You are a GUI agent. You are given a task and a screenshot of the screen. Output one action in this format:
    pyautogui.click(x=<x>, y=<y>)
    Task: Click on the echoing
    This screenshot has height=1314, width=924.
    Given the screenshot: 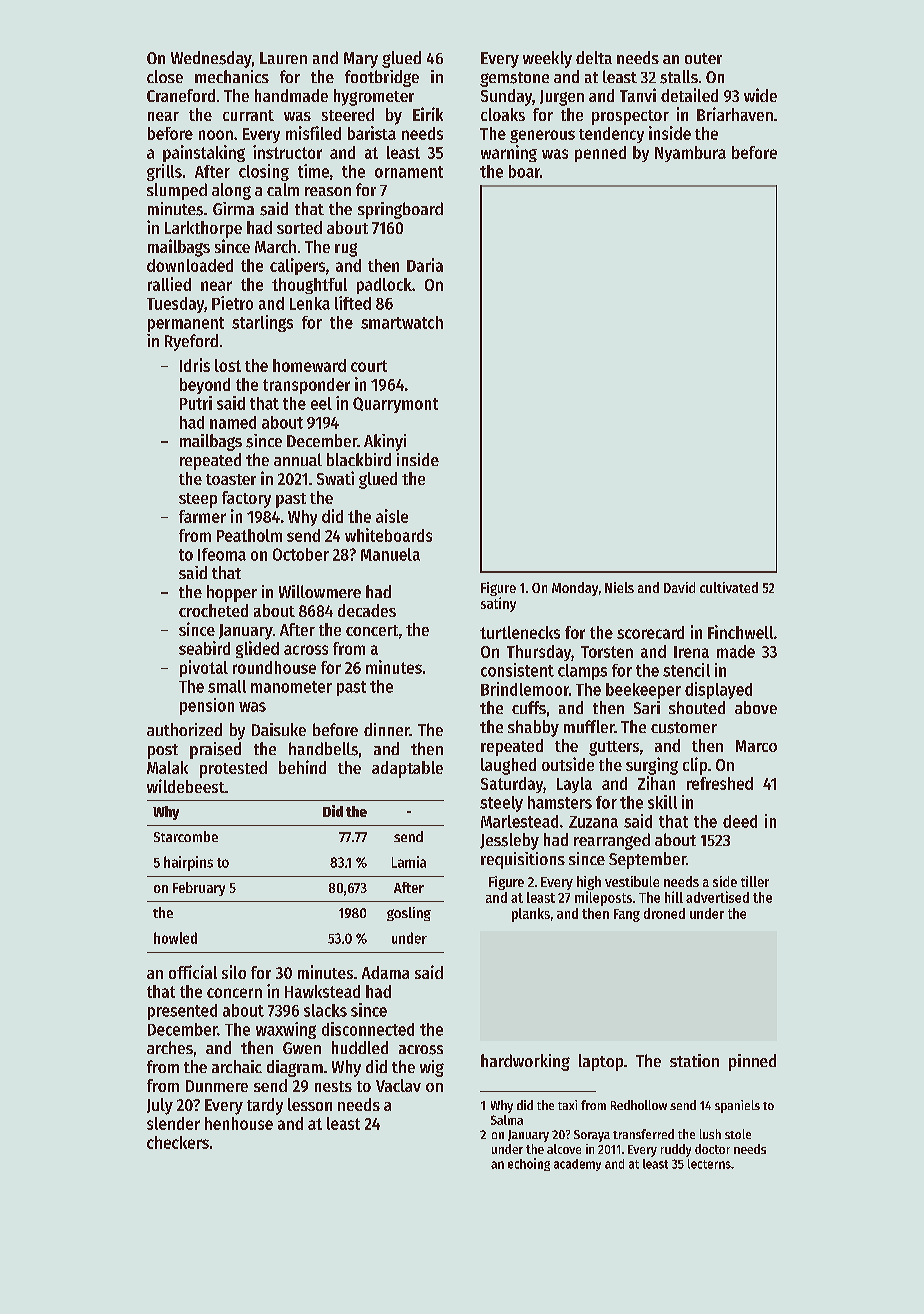 What is the action you would take?
    pyautogui.click(x=529, y=1164)
